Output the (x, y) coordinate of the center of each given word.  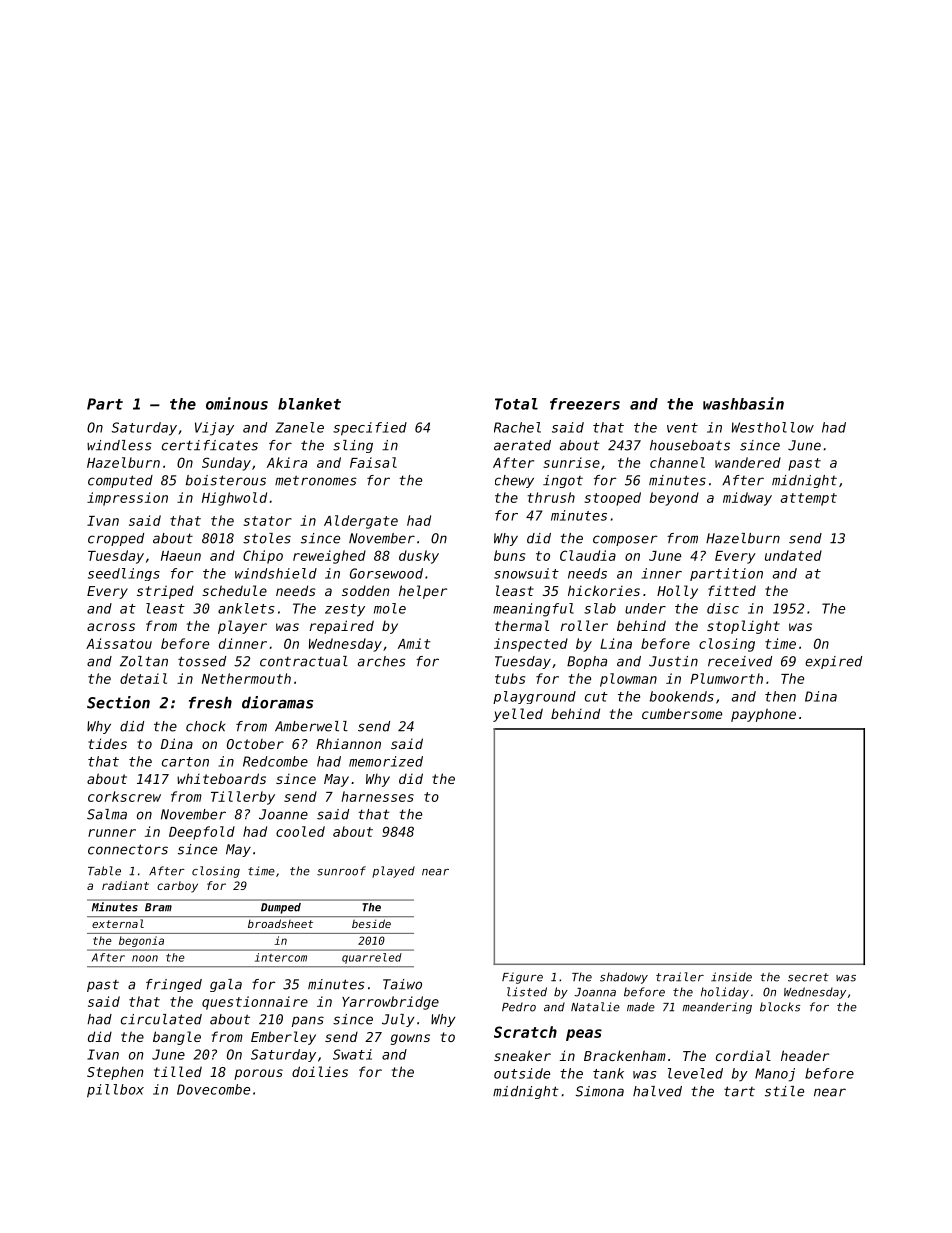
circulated (161, 1019)
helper (423, 592)
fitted (732, 590)
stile (784, 1091)
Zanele (299, 427)
